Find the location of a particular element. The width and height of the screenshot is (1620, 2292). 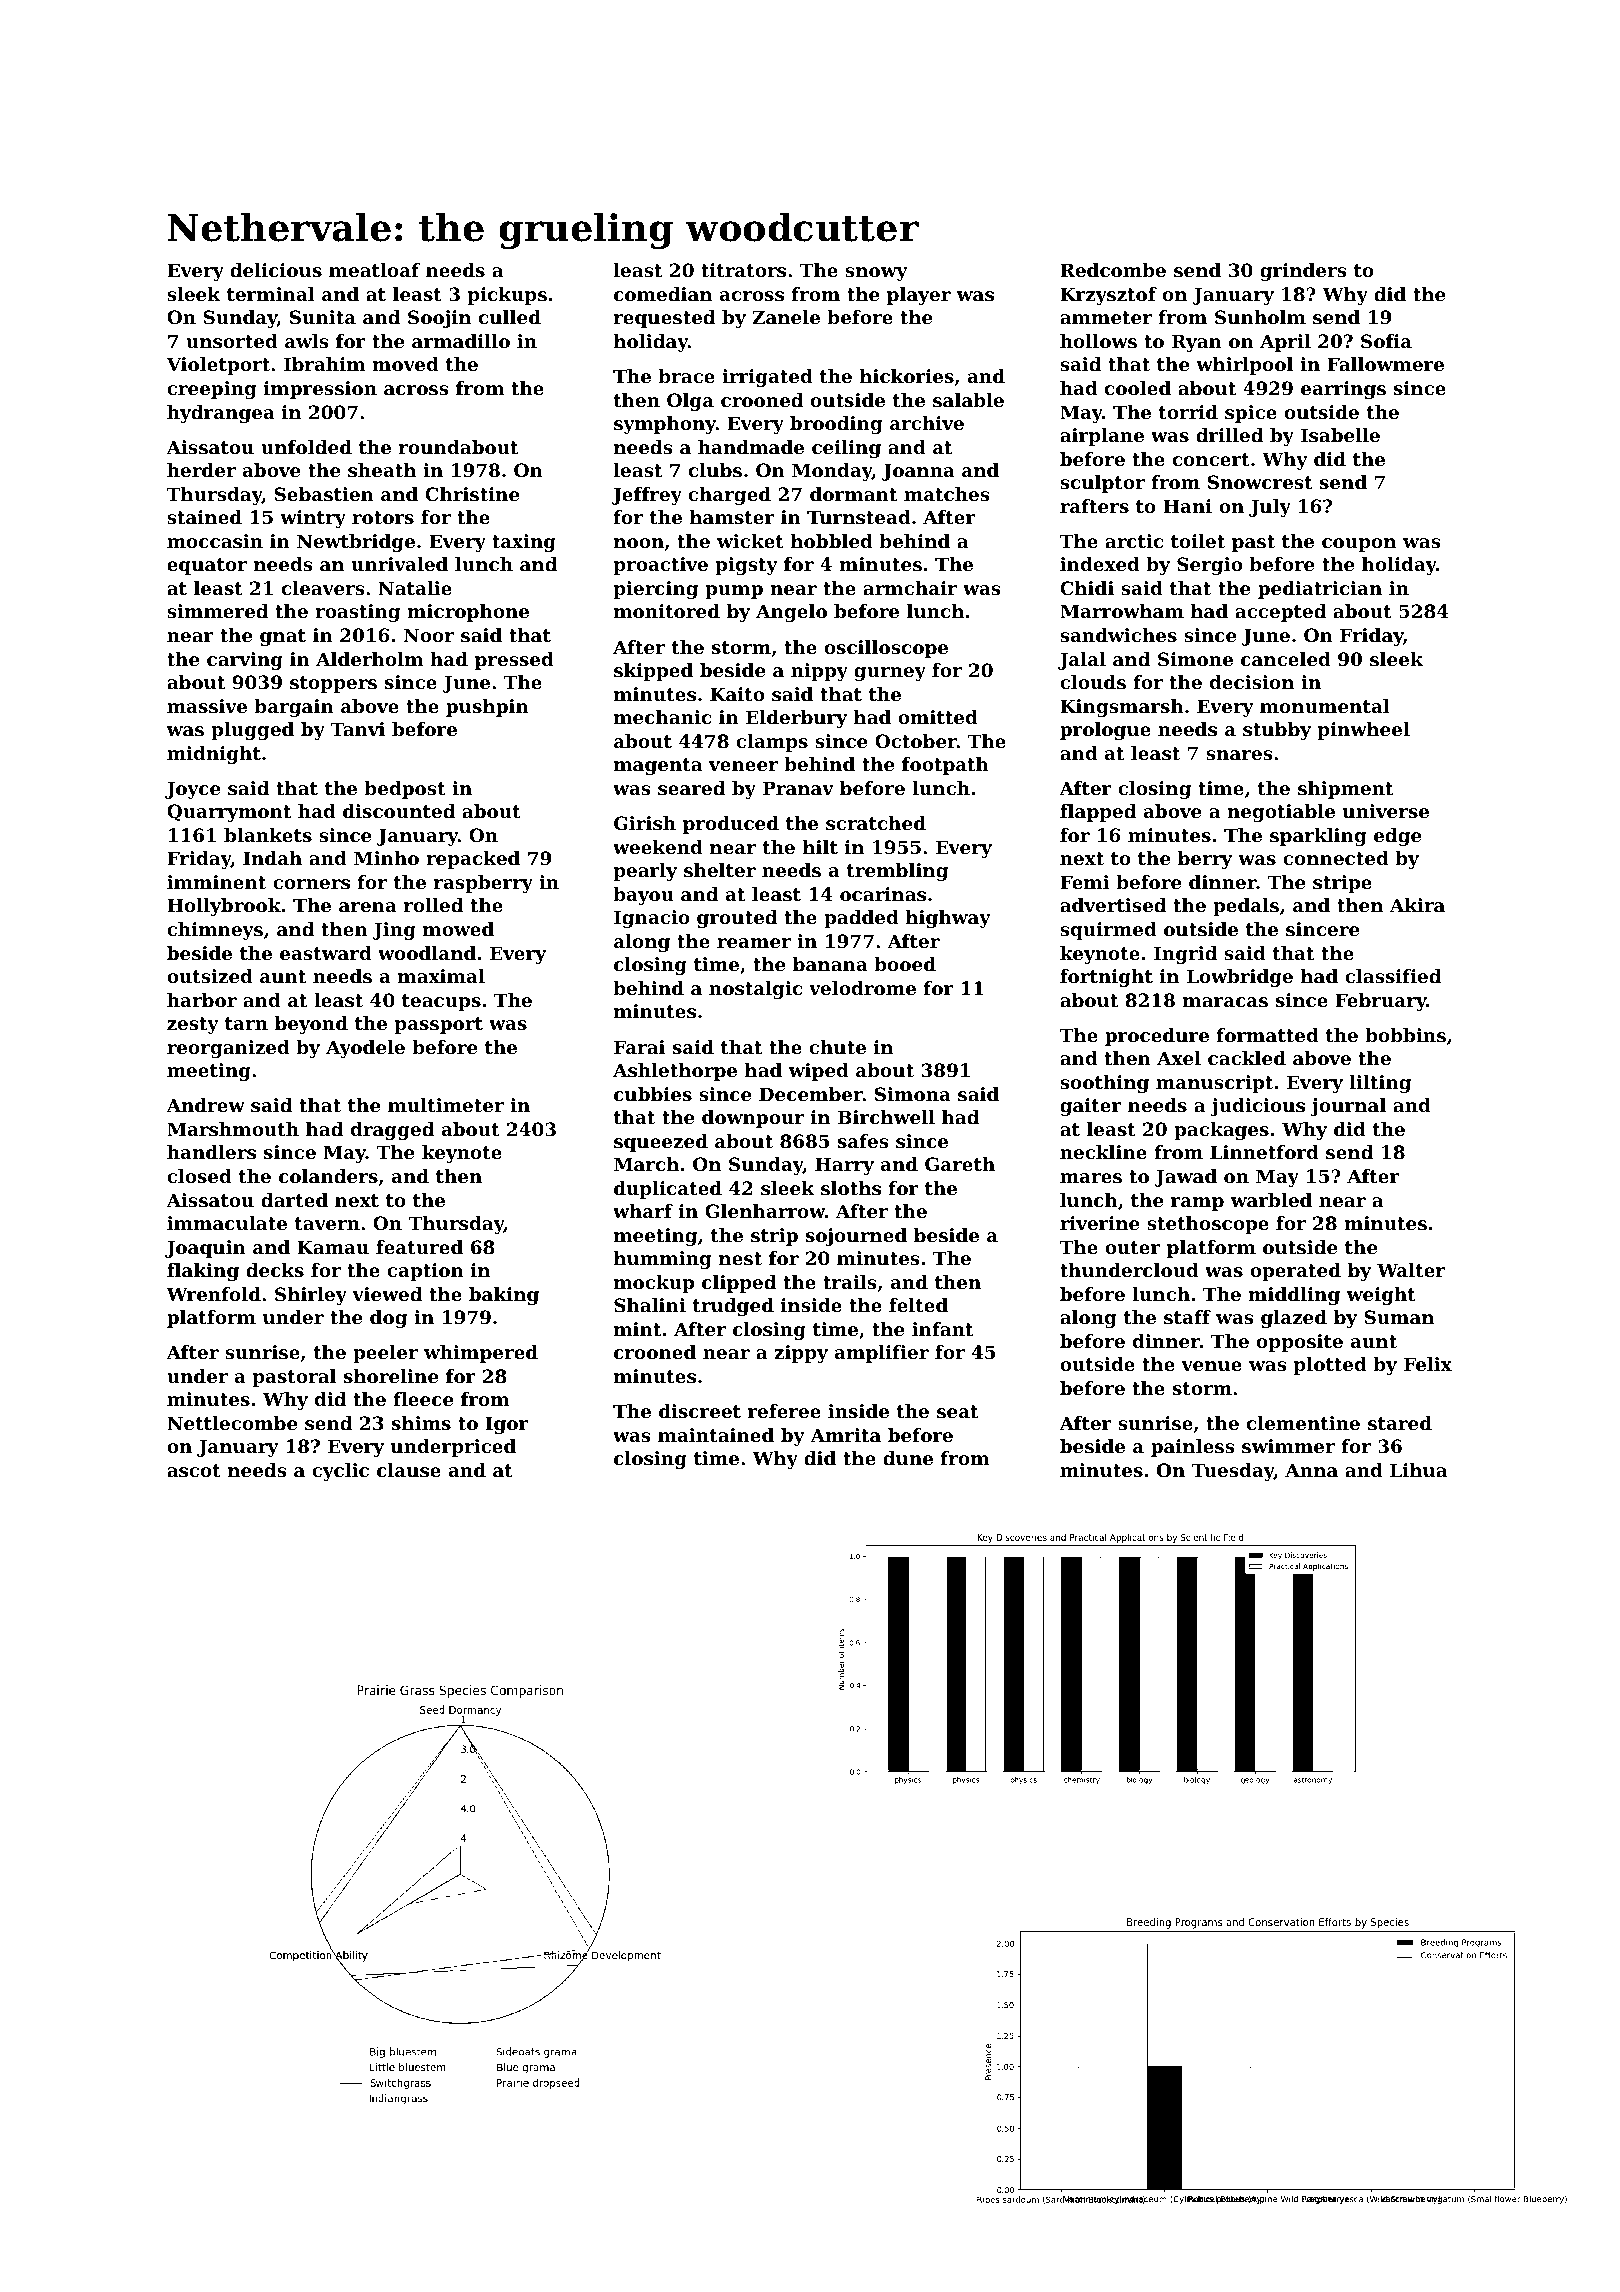

unsorted is located at coordinates (232, 341).
